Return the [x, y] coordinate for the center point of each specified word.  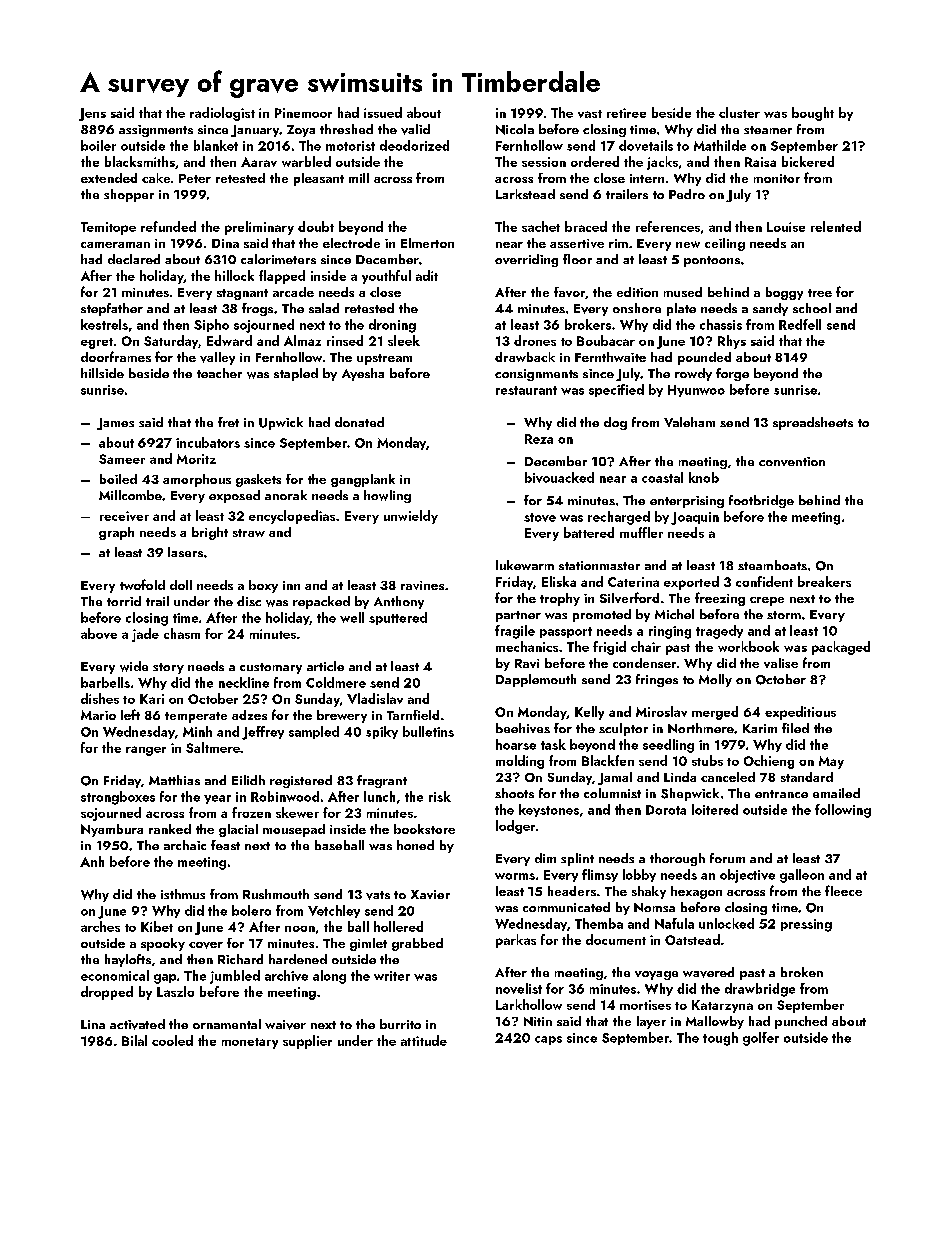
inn [291, 585]
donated [359, 422]
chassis [721, 324]
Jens [92, 114]
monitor [777, 178]
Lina [93, 1024]
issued [383, 112]
